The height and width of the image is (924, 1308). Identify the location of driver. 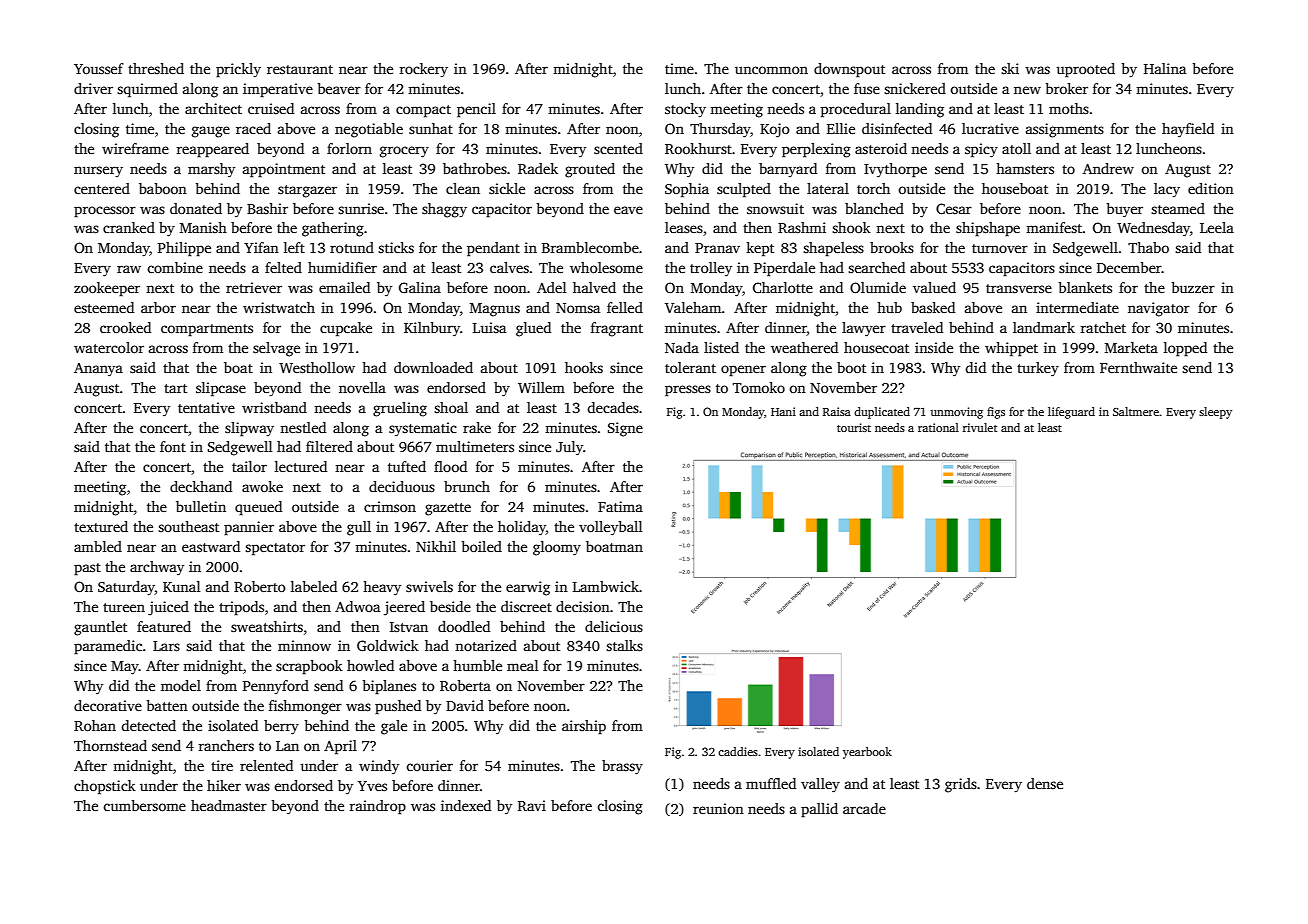
(93, 88).
